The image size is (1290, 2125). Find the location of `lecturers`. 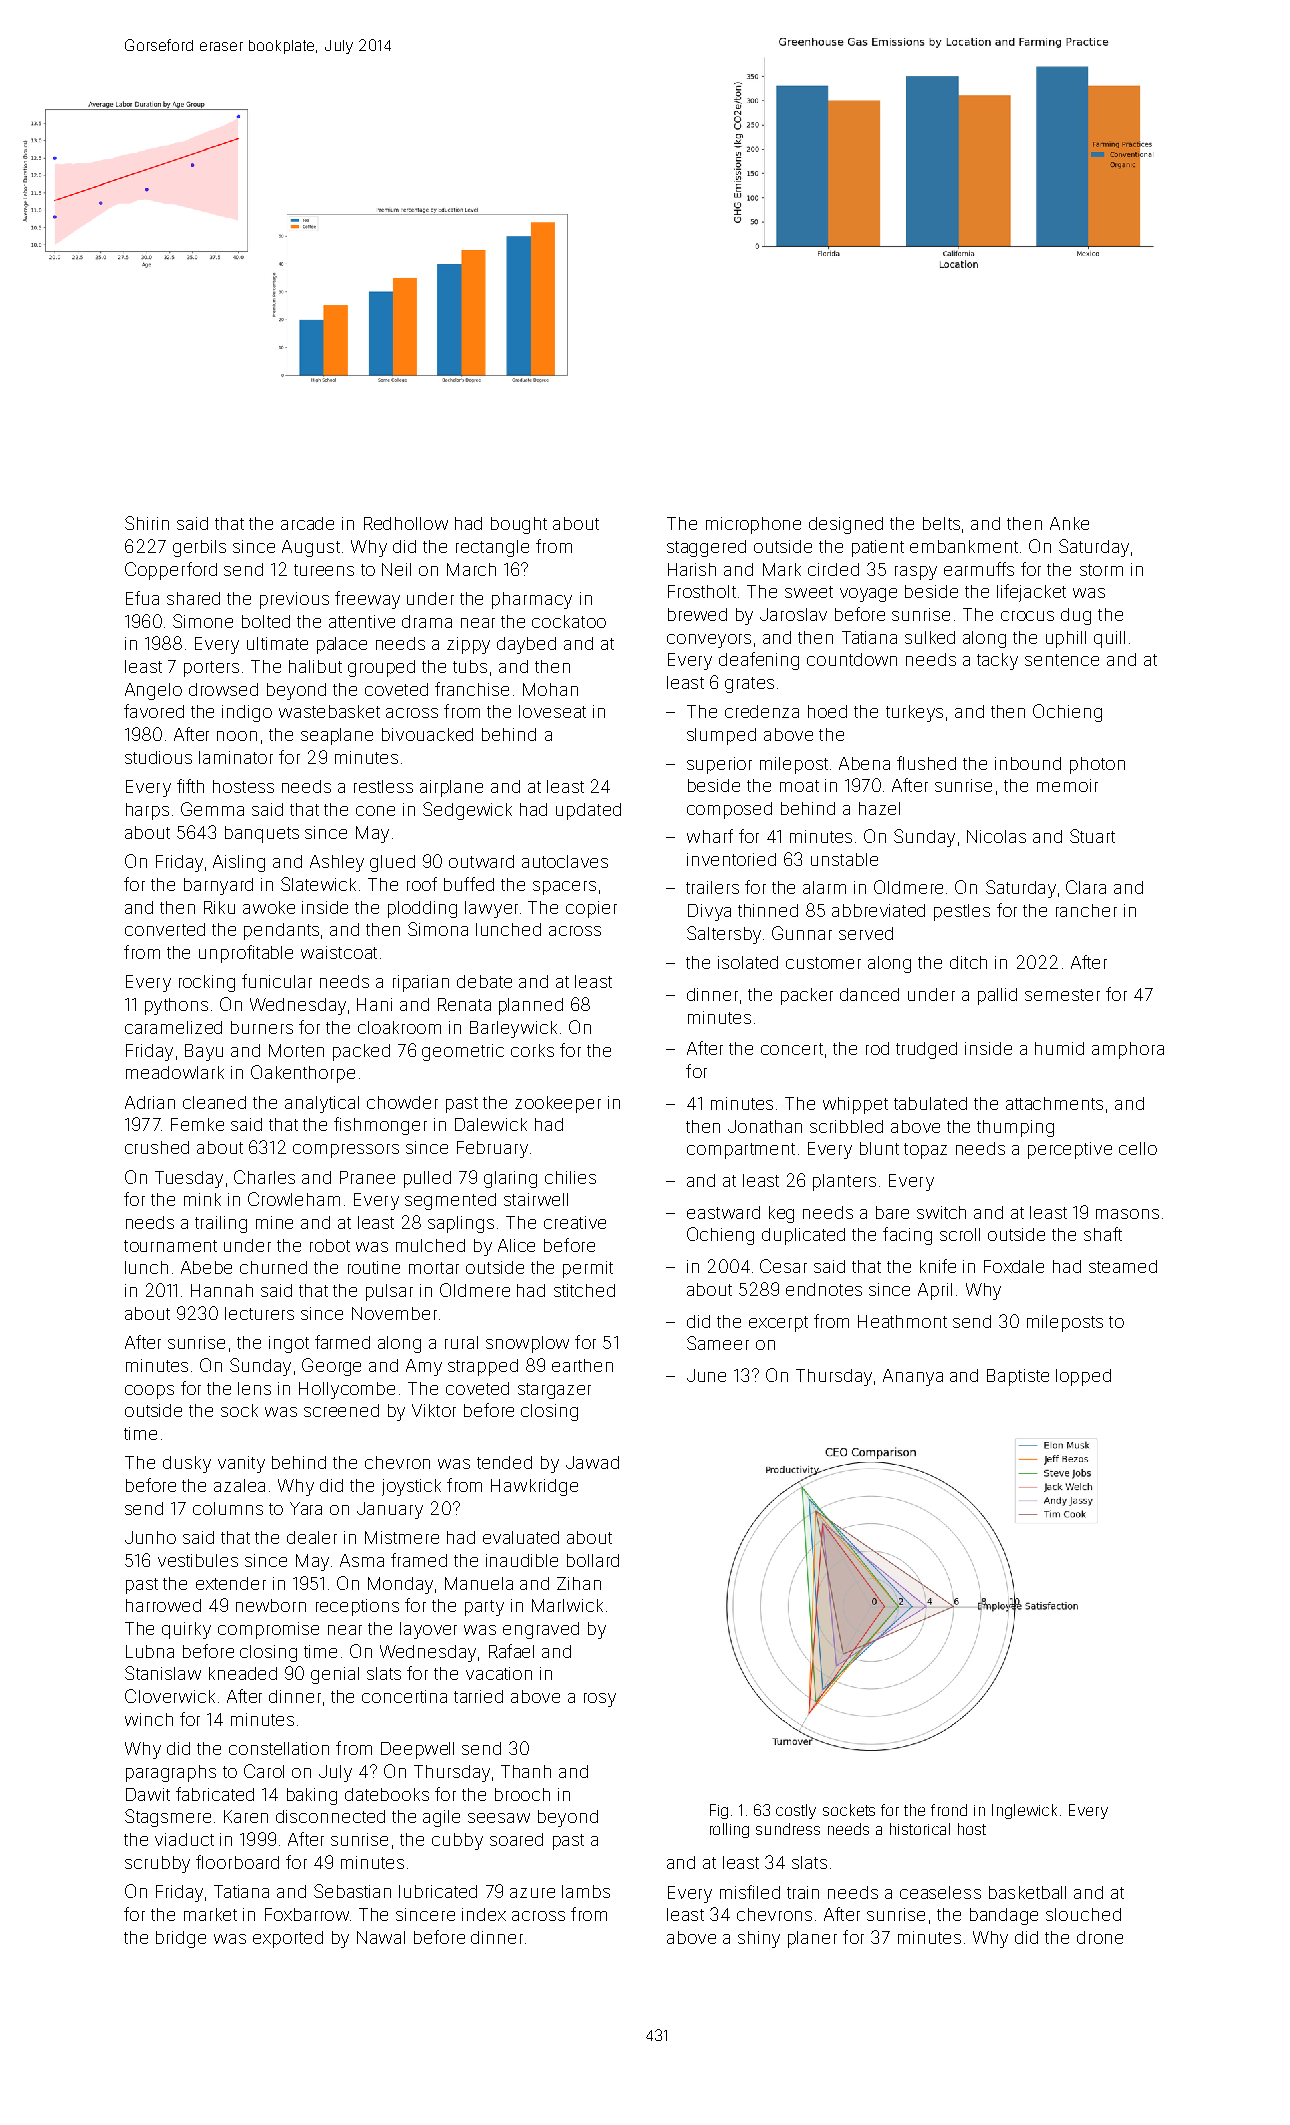

lecturers is located at coordinates (259, 1313).
